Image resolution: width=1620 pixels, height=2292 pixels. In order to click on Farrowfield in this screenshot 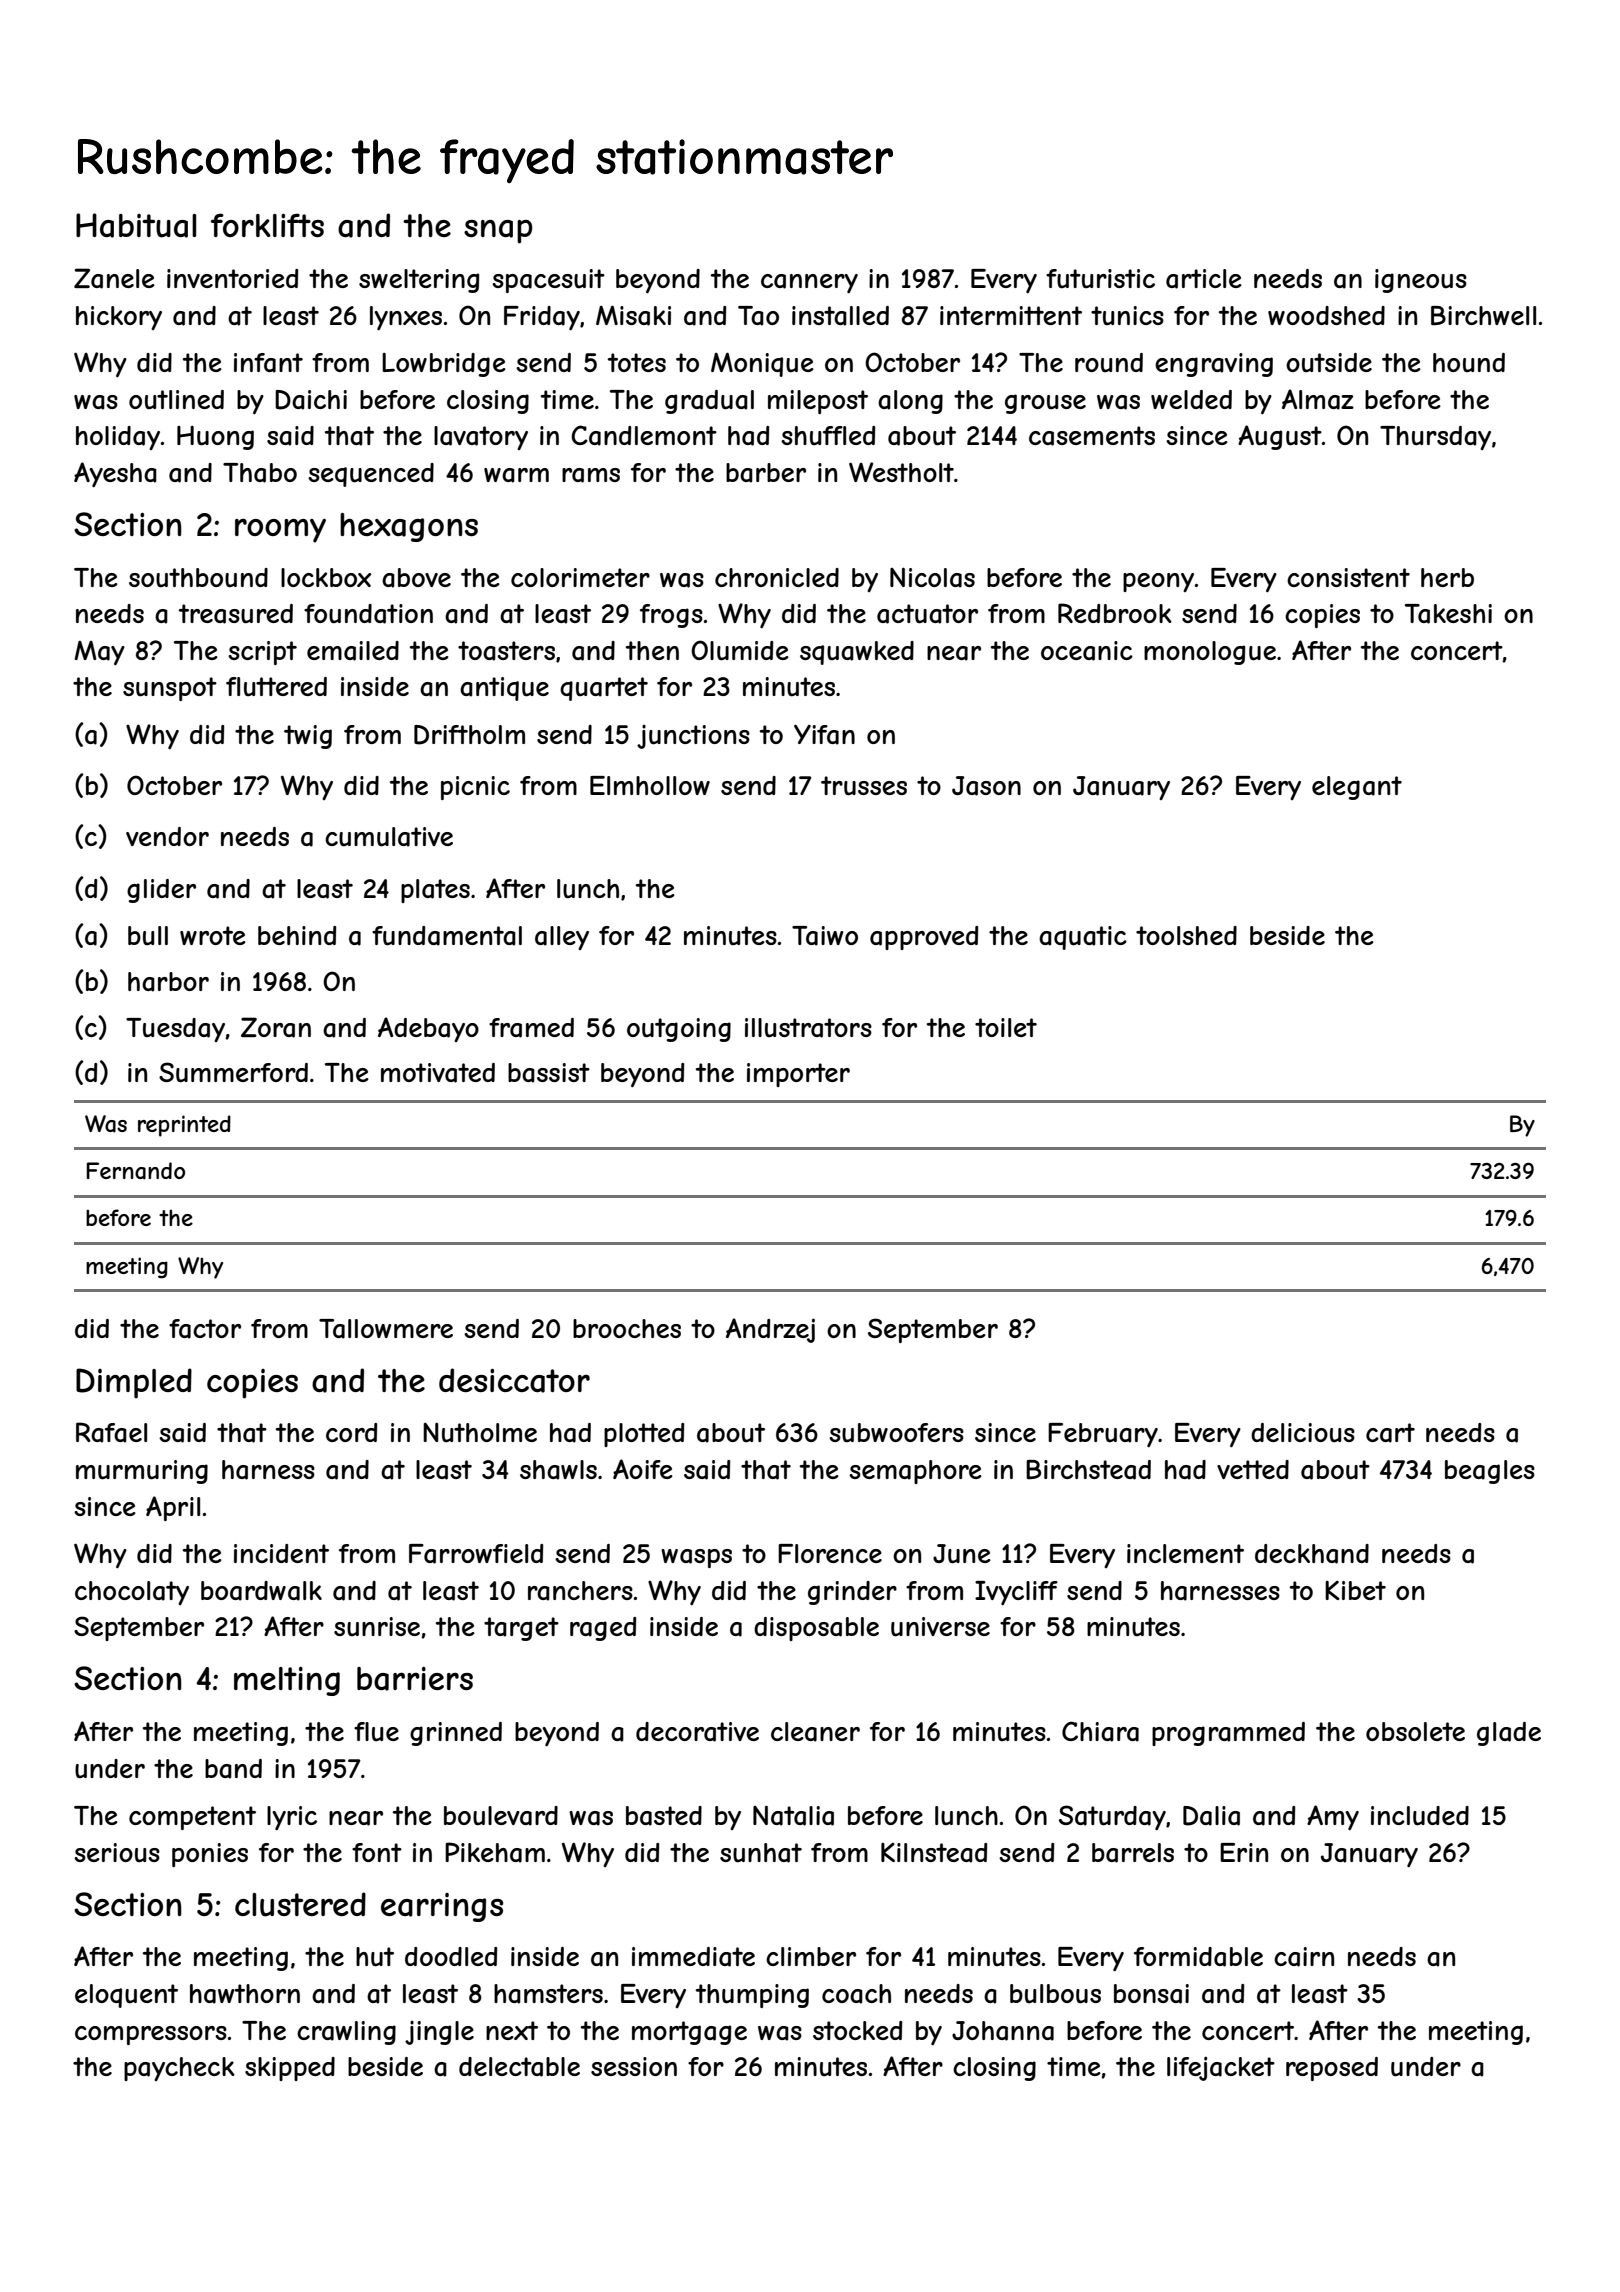, I will do `click(476, 1554)`.
